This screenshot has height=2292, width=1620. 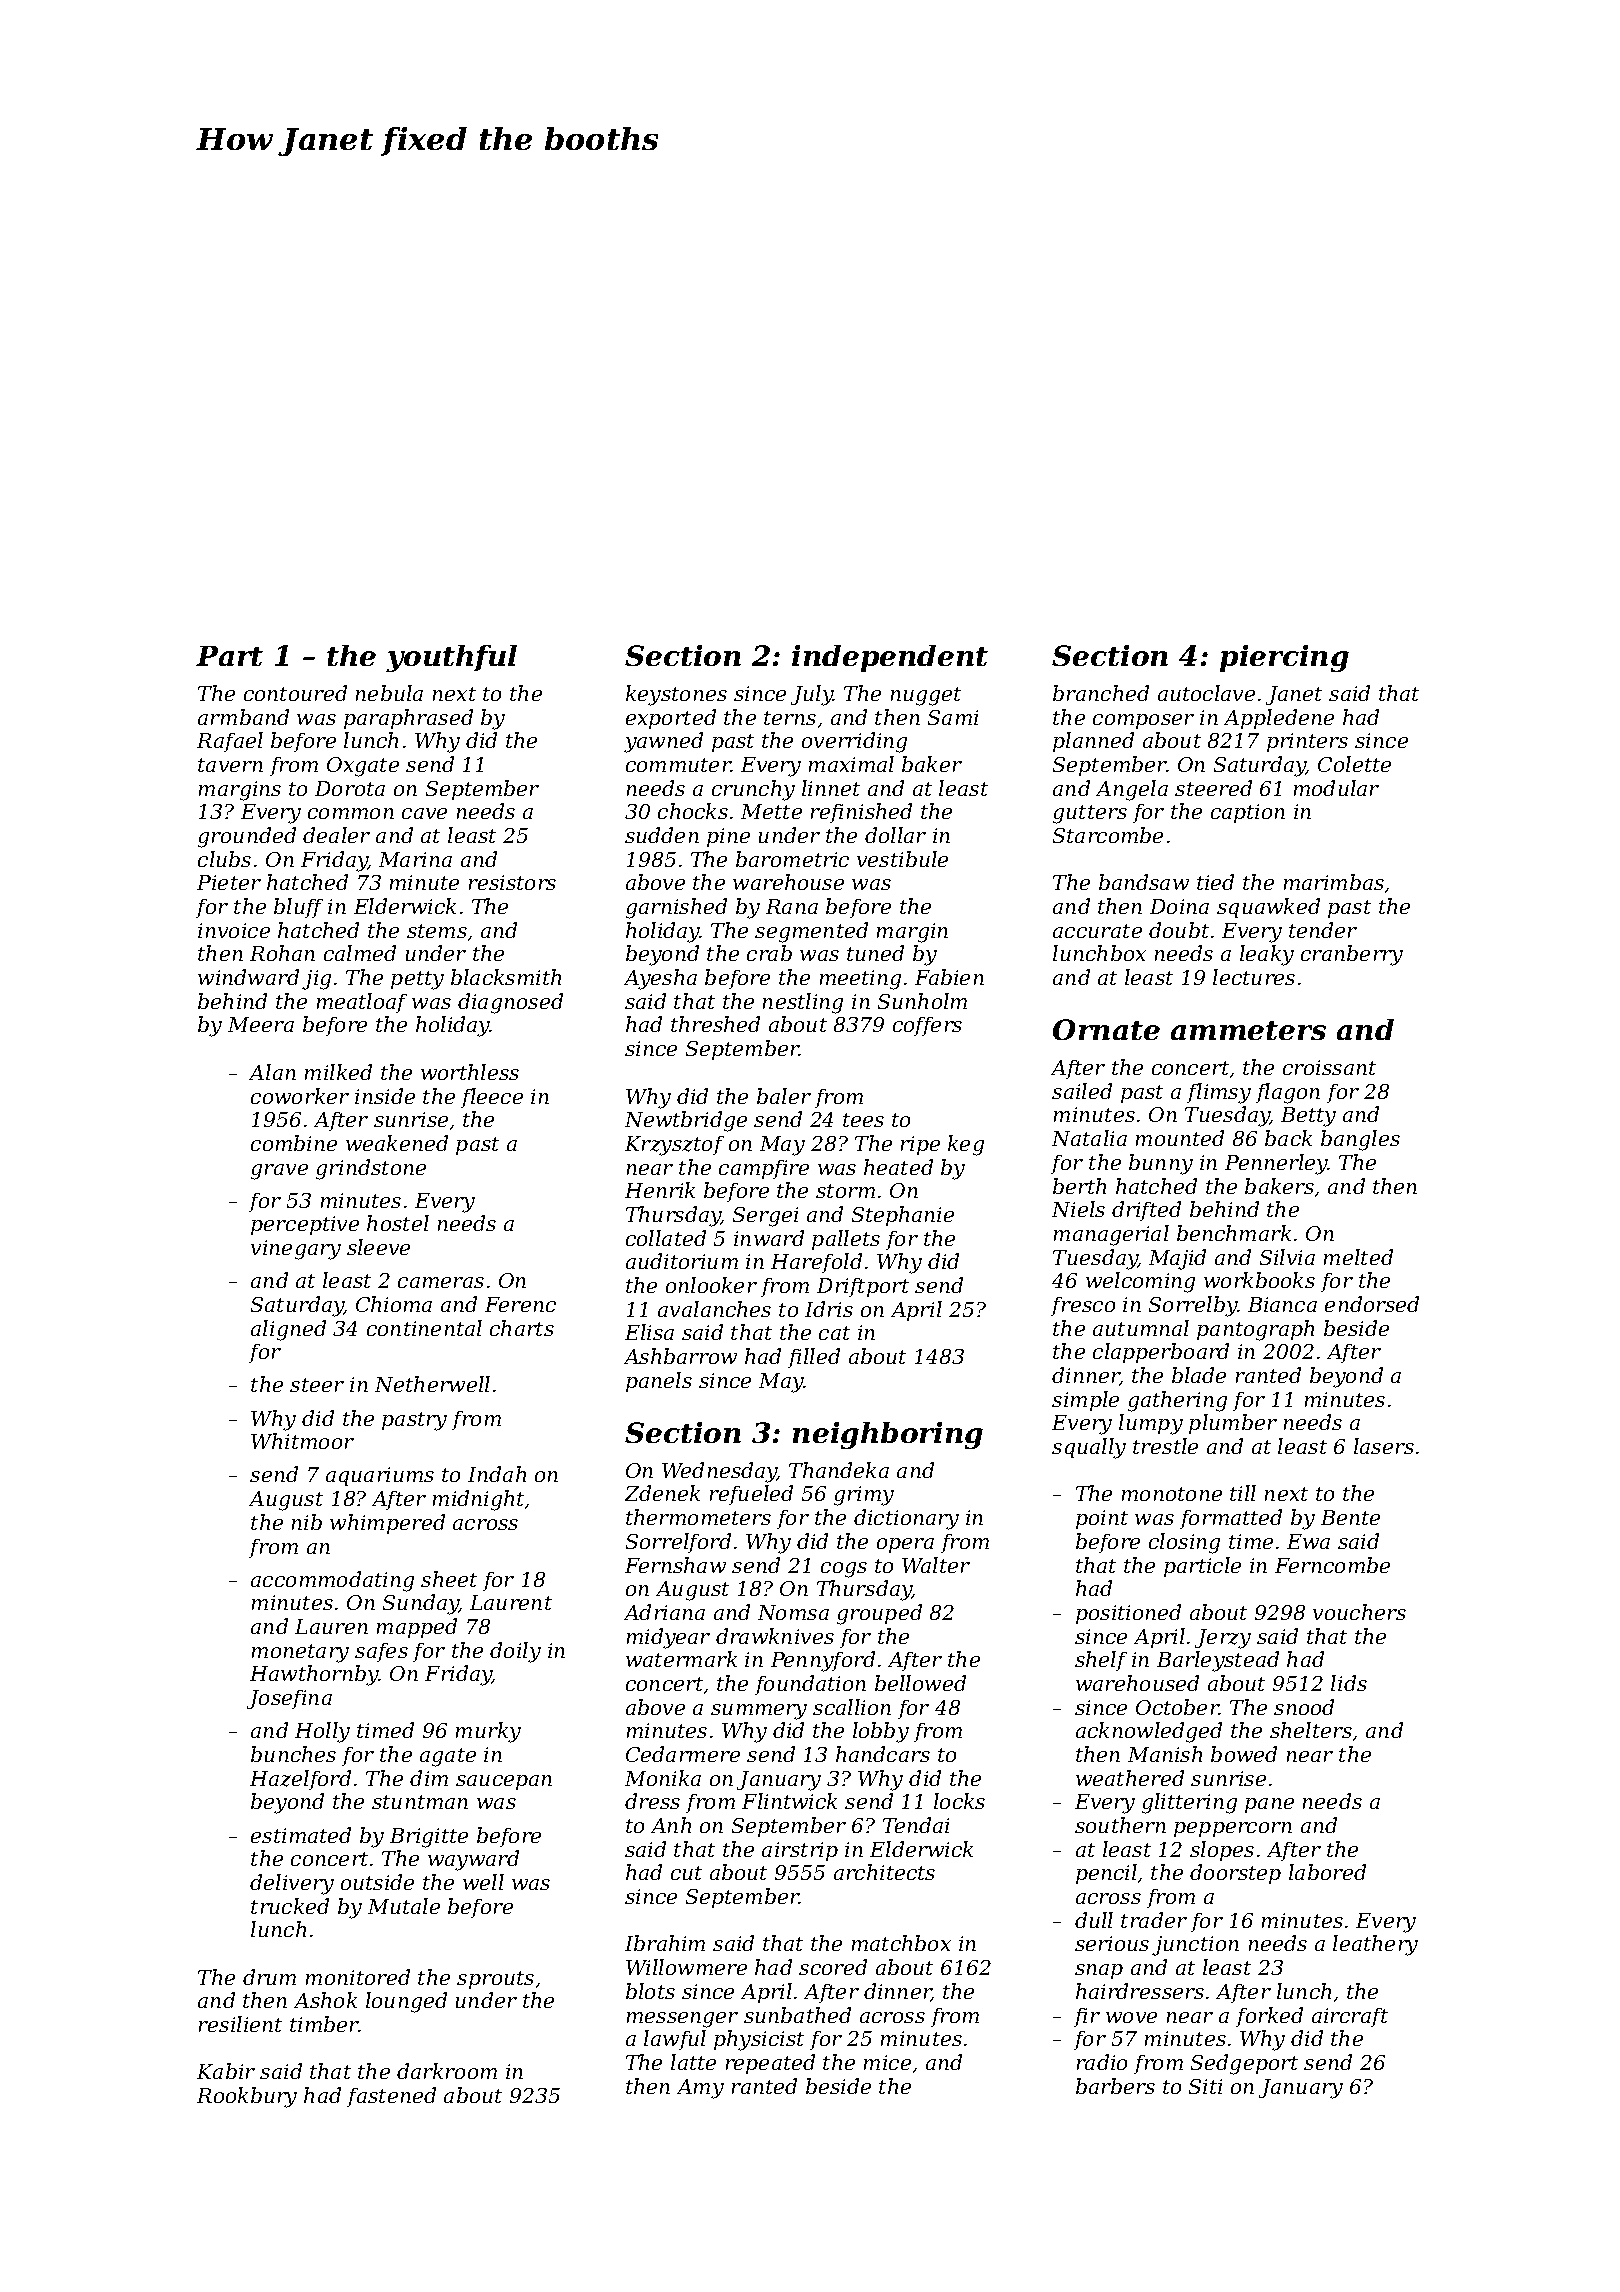 I want to click on monetary, so click(x=300, y=1653).
